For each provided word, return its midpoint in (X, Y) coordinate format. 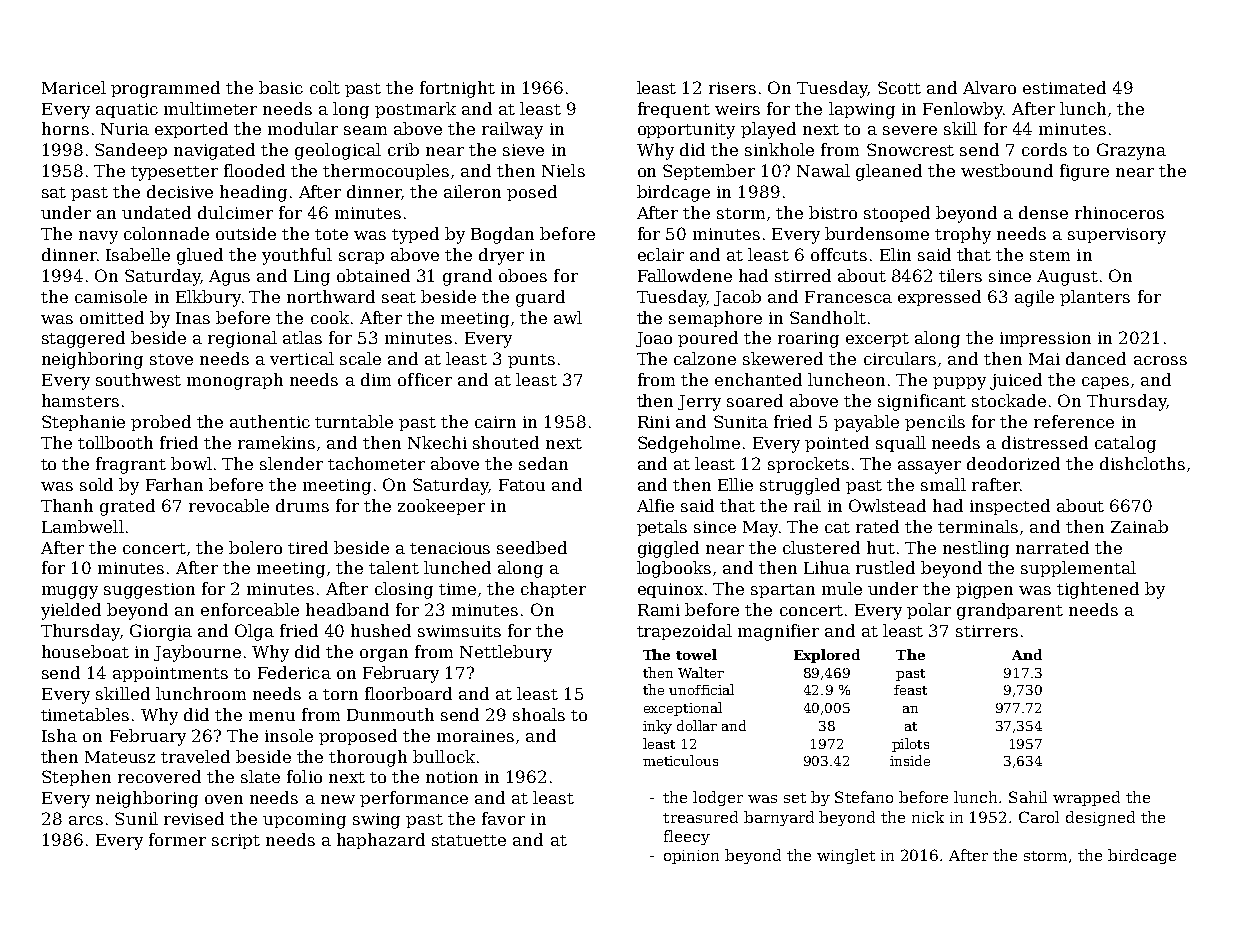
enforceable (250, 609)
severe (910, 130)
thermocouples (386, 172)
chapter (553, 590)
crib (403, 149)
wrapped (1086, 798)
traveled (195, 756)
